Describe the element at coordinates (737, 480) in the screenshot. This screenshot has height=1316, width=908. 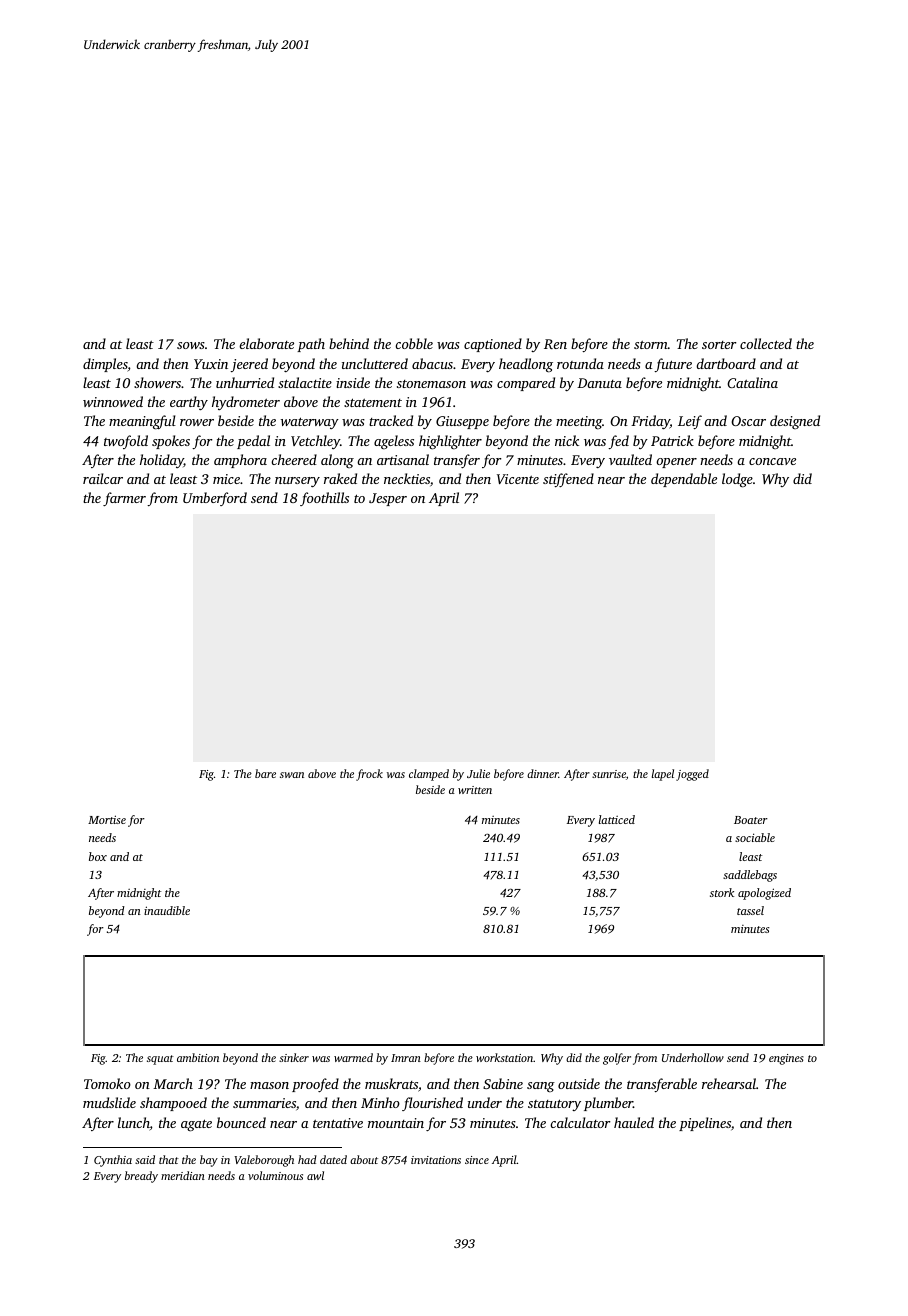
I see `lodge` at that location.
